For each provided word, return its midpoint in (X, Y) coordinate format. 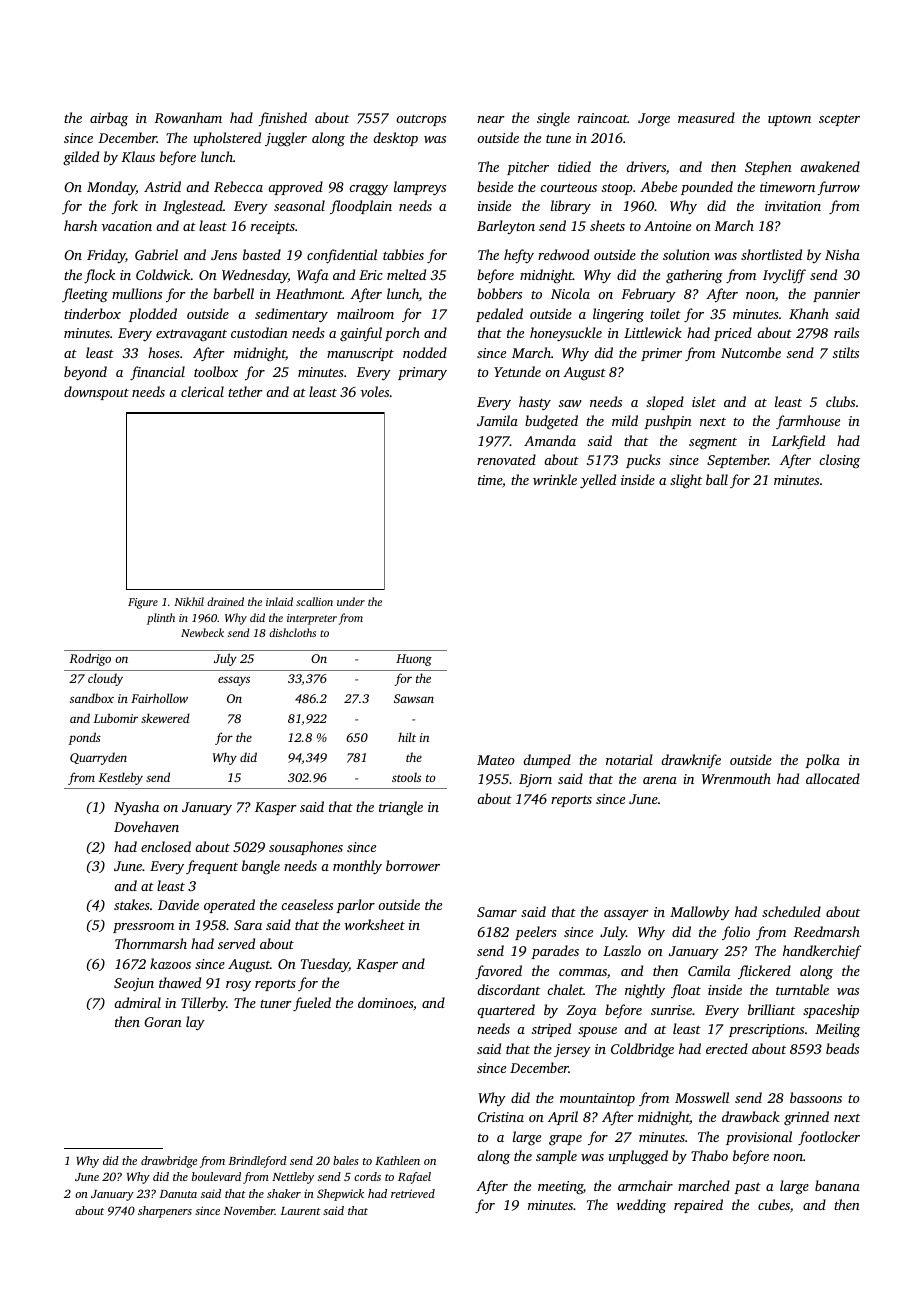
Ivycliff (784, 276)
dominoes (385, 1002)
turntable (802, 989)
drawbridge (169, 1162)
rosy (238, 986)
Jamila (497, 420)
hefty (519, 256)
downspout (96, 393)
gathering (694, 276)
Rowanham (188, 117)
